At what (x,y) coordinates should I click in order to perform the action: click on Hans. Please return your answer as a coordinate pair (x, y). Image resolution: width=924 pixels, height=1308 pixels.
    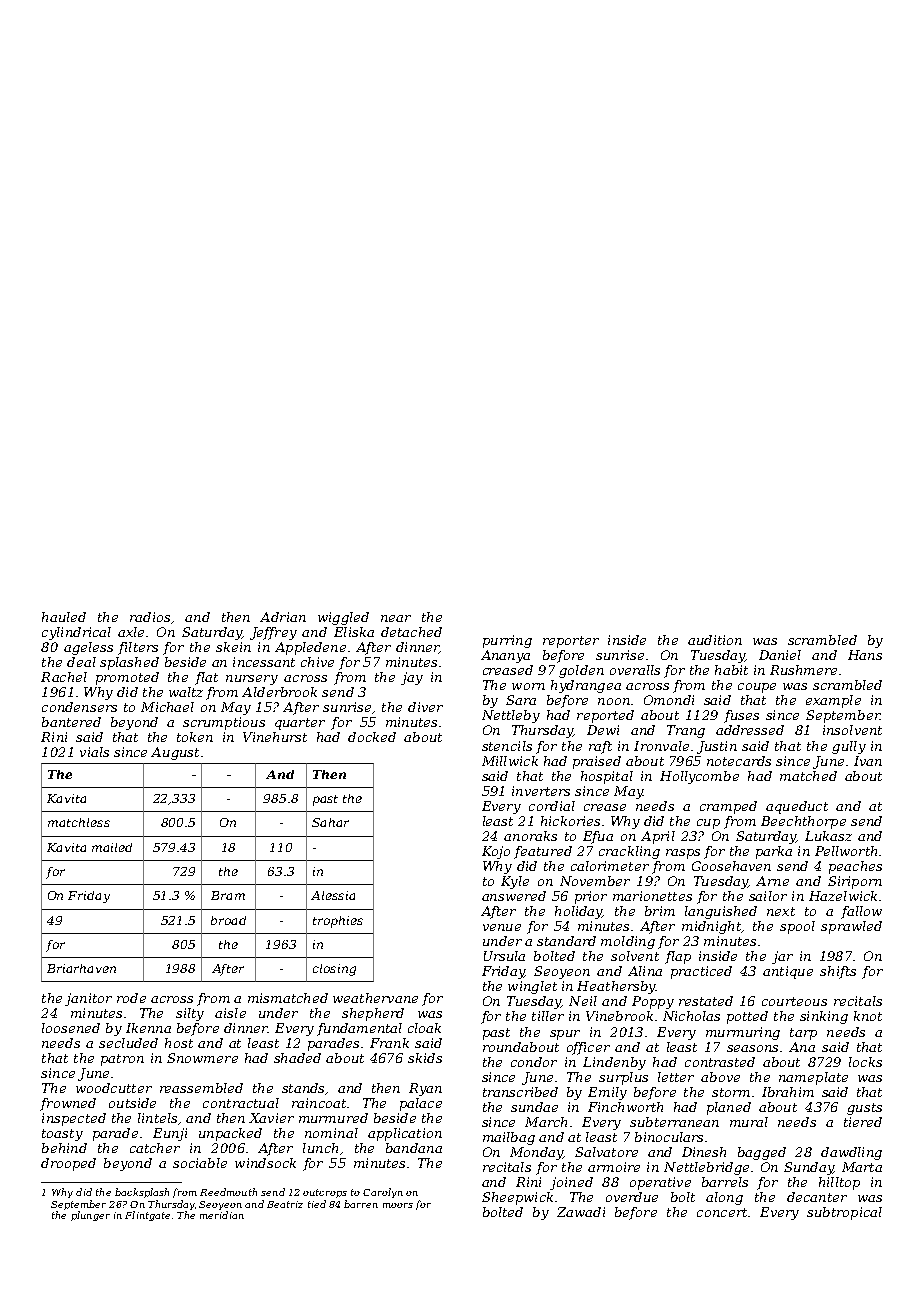
    Looking at the image, I should click on (865, 655).
